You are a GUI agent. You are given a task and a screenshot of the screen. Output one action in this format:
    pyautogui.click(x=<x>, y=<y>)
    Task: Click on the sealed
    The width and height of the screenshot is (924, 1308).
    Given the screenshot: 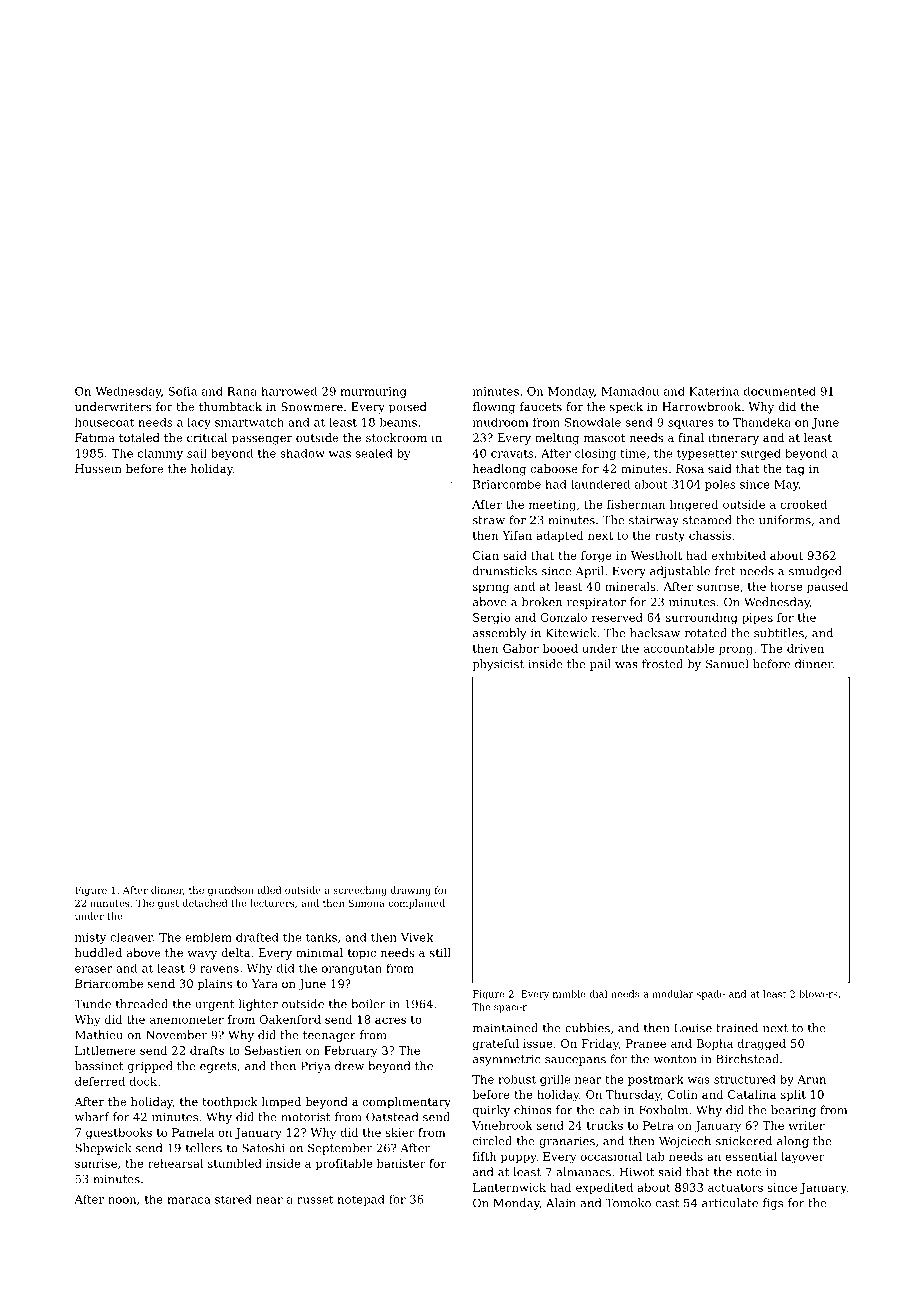 What is the action you would take?
    pyautogui.click(x=374, y=453)
